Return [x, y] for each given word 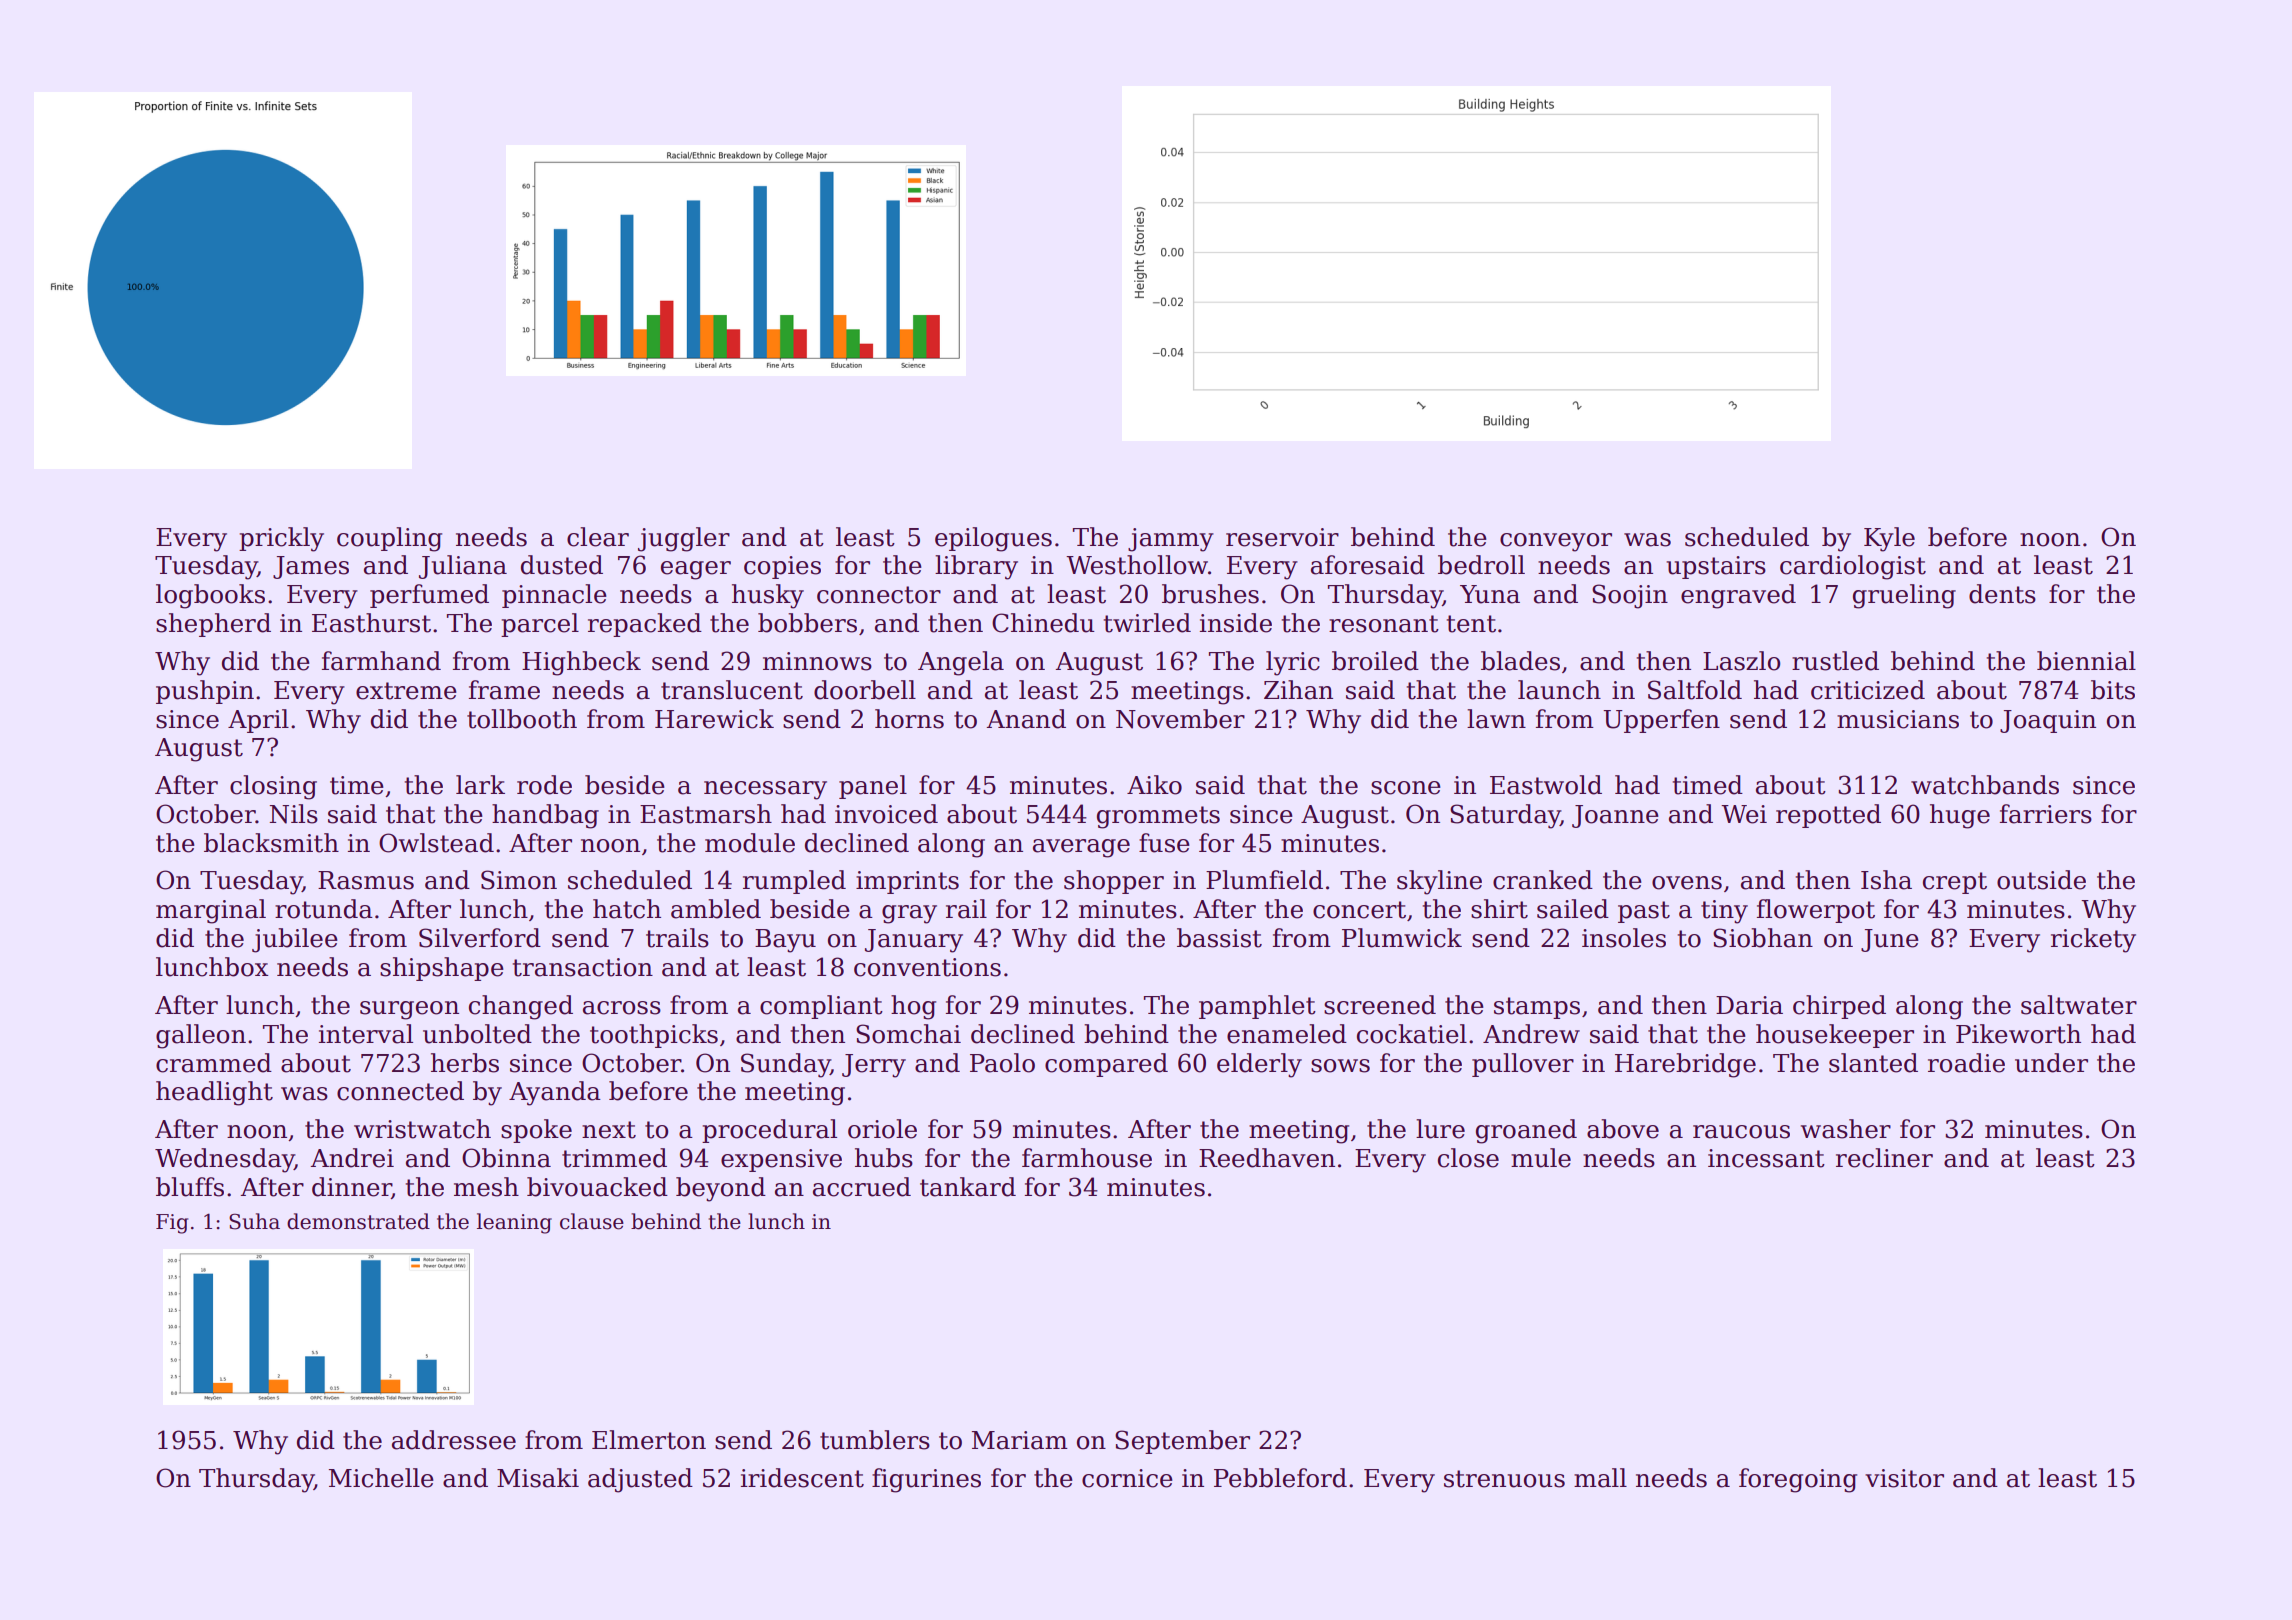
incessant [1766, 1158]
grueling [1904, 596]
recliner [1884, 1158]
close [1468, 1158]
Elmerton [649, 1440]
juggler [684, 539]
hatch [627, 909]
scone [1406, 788]
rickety [2093, 940]
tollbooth [522, 719]
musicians [1898, 719]
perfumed [429, 596]
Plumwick [1402, 938]
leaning [514, 1223]
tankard [968, 1187]
